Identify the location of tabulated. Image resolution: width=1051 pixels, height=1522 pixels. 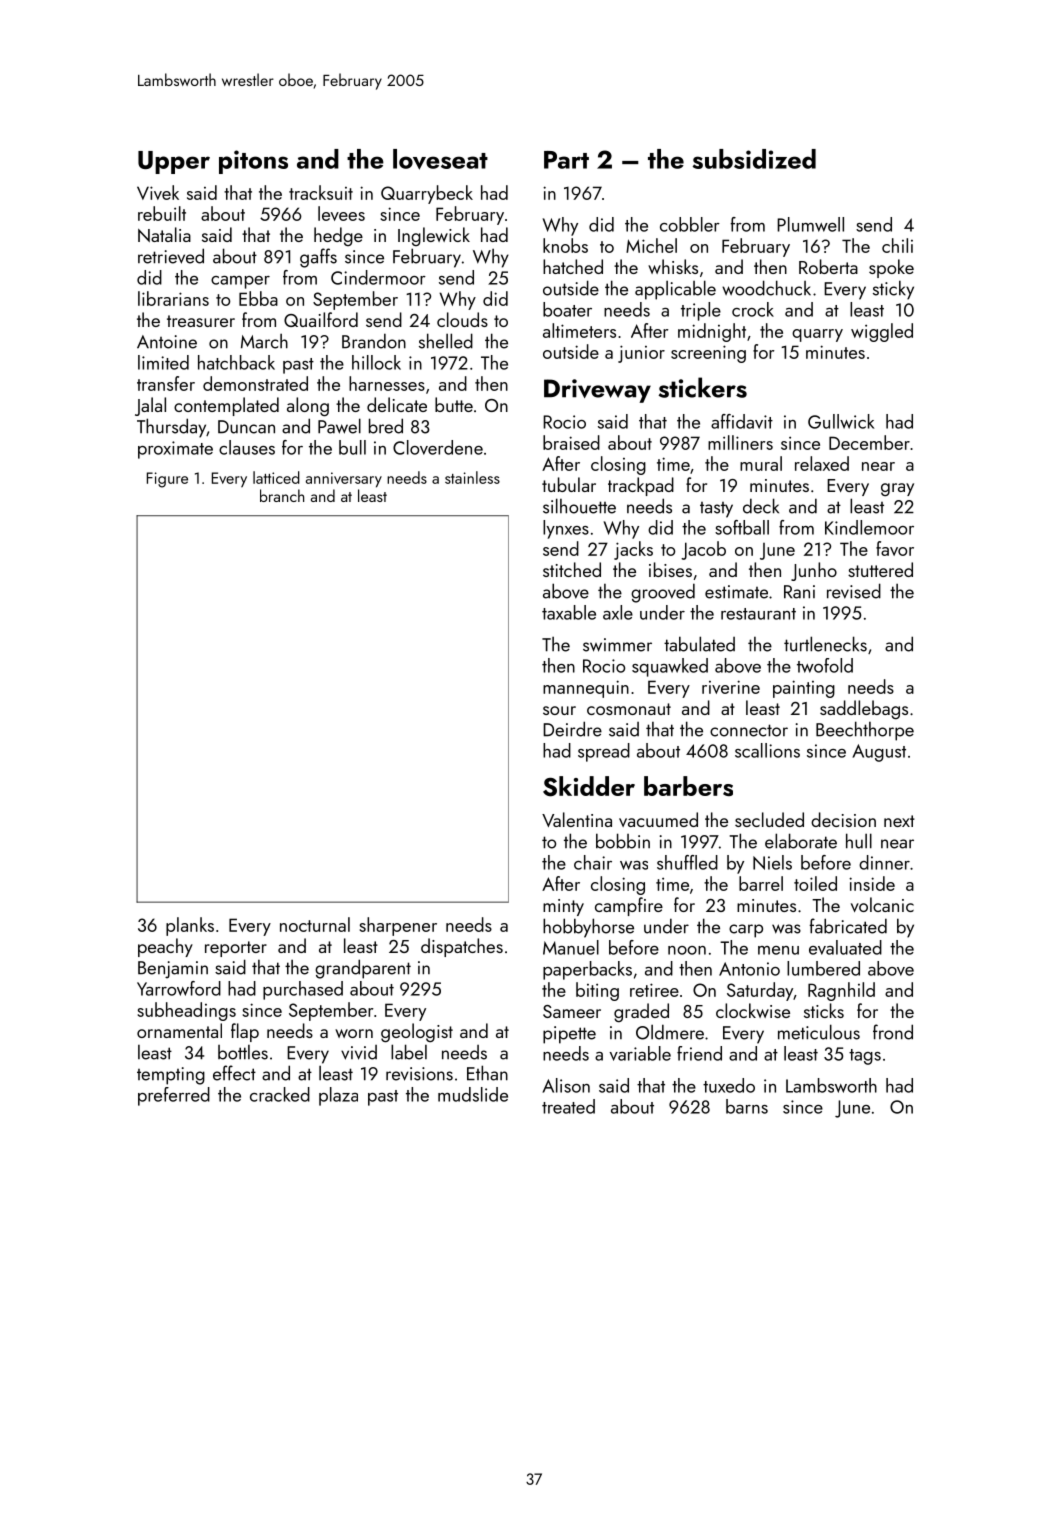
(699, 644).
